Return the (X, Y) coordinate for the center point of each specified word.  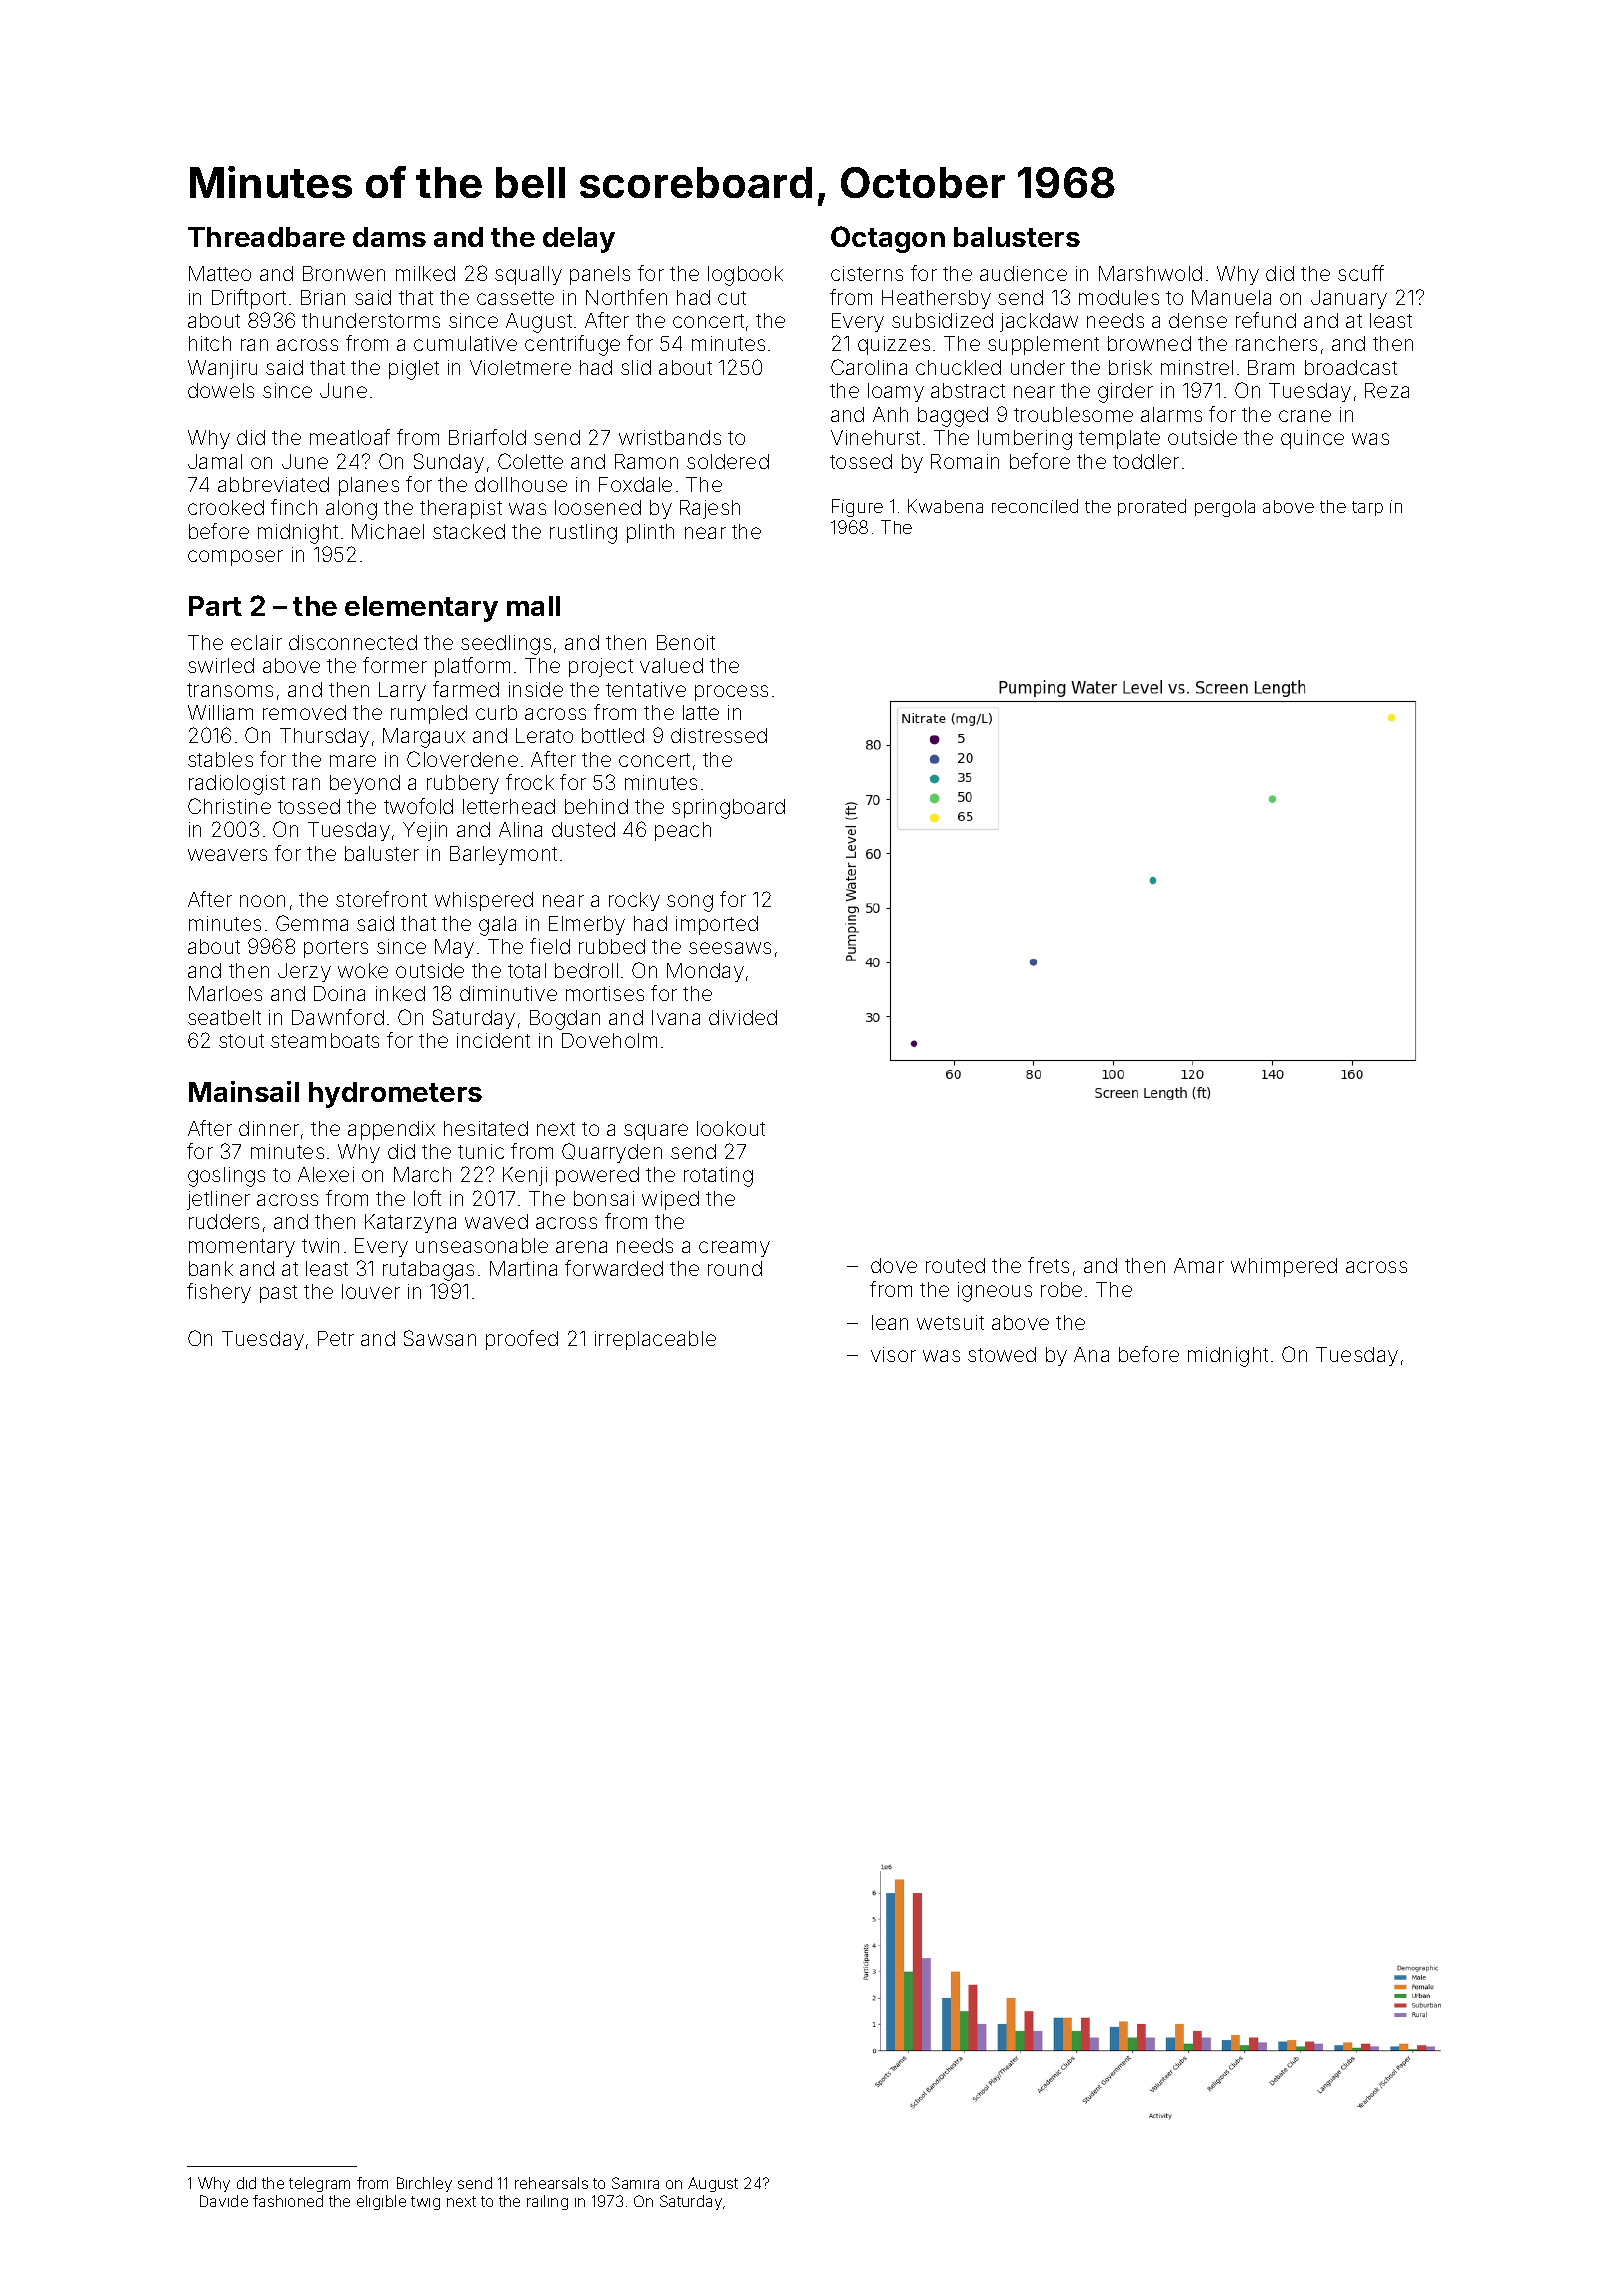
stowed (1002, 1354)
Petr (336, 1338)
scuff (1361, 273)
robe (1061, 1289)
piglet (414, 370)
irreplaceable (655, 1340)
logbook (745, 276)
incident (493, 1040)
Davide (224, 2201)
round (735, 1268)
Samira (635, 2183)
